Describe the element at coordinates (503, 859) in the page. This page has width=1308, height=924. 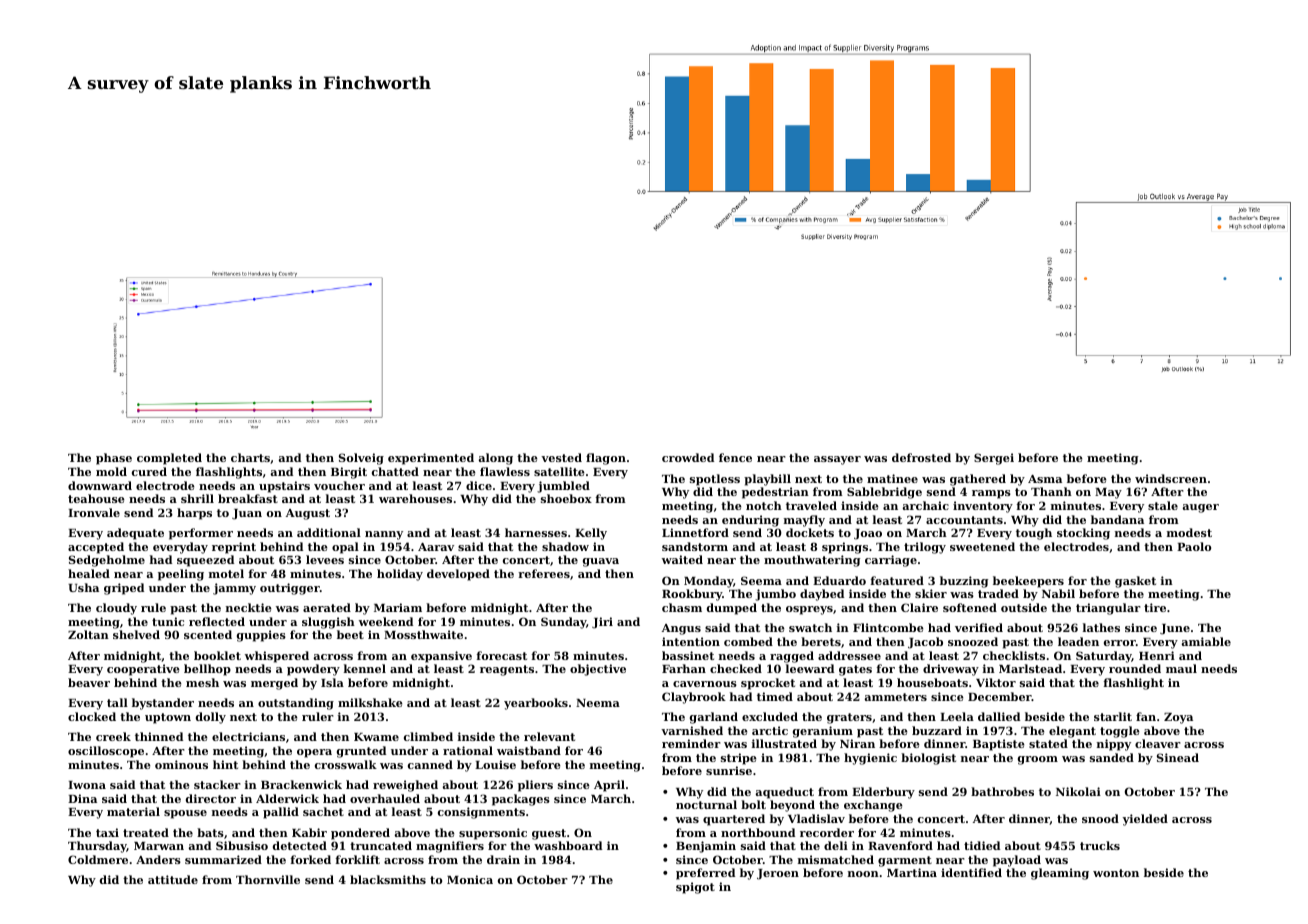
I see `drain` at that location.
